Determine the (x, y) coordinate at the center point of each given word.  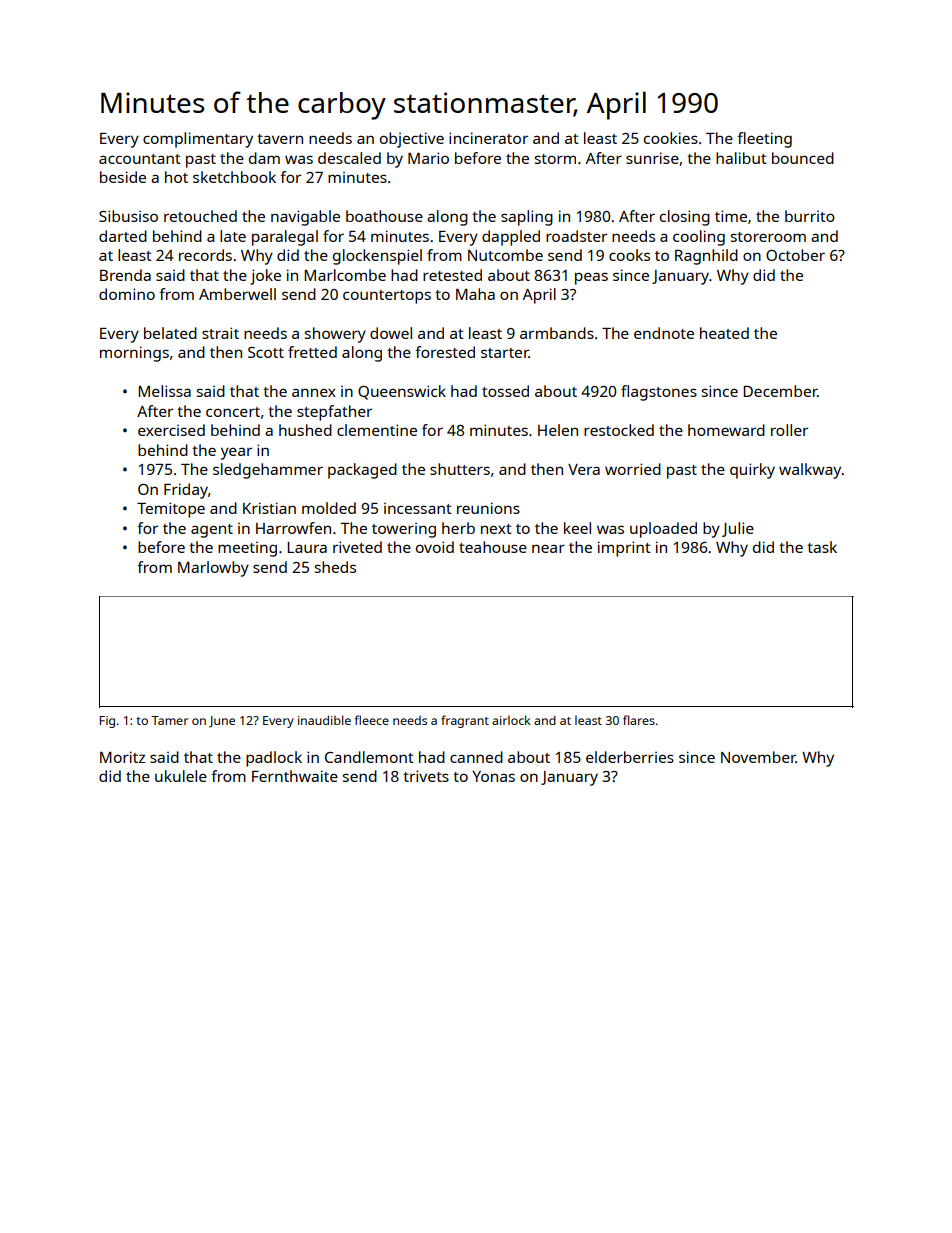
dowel (391, 333)
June (222, 722)
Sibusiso (128, 216)
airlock (511, 720)
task (822, 547)
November (758, 757)
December (780, 391)
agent (212, 531)
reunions (488, 508)
